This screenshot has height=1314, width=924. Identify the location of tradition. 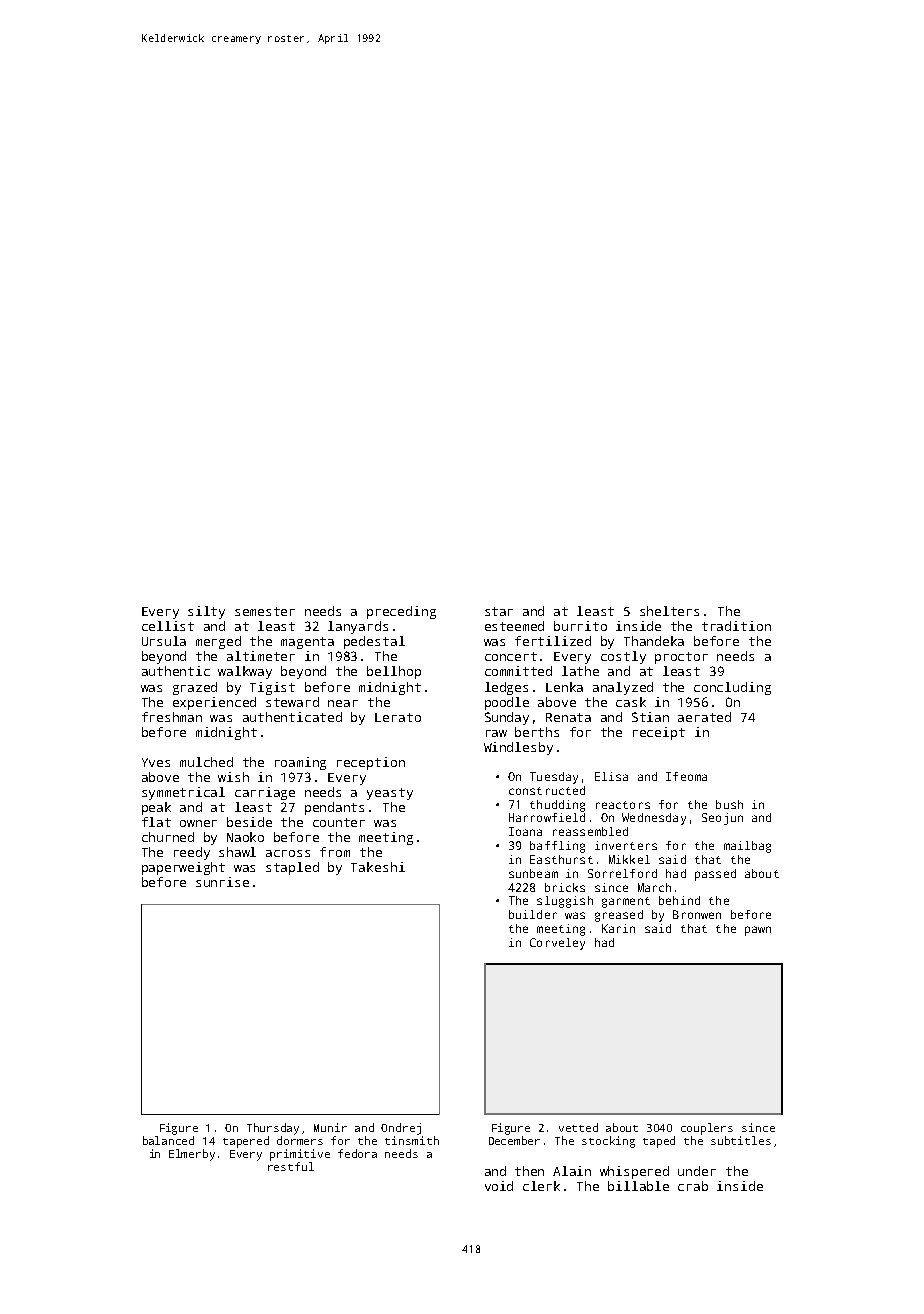
(736, 626).
